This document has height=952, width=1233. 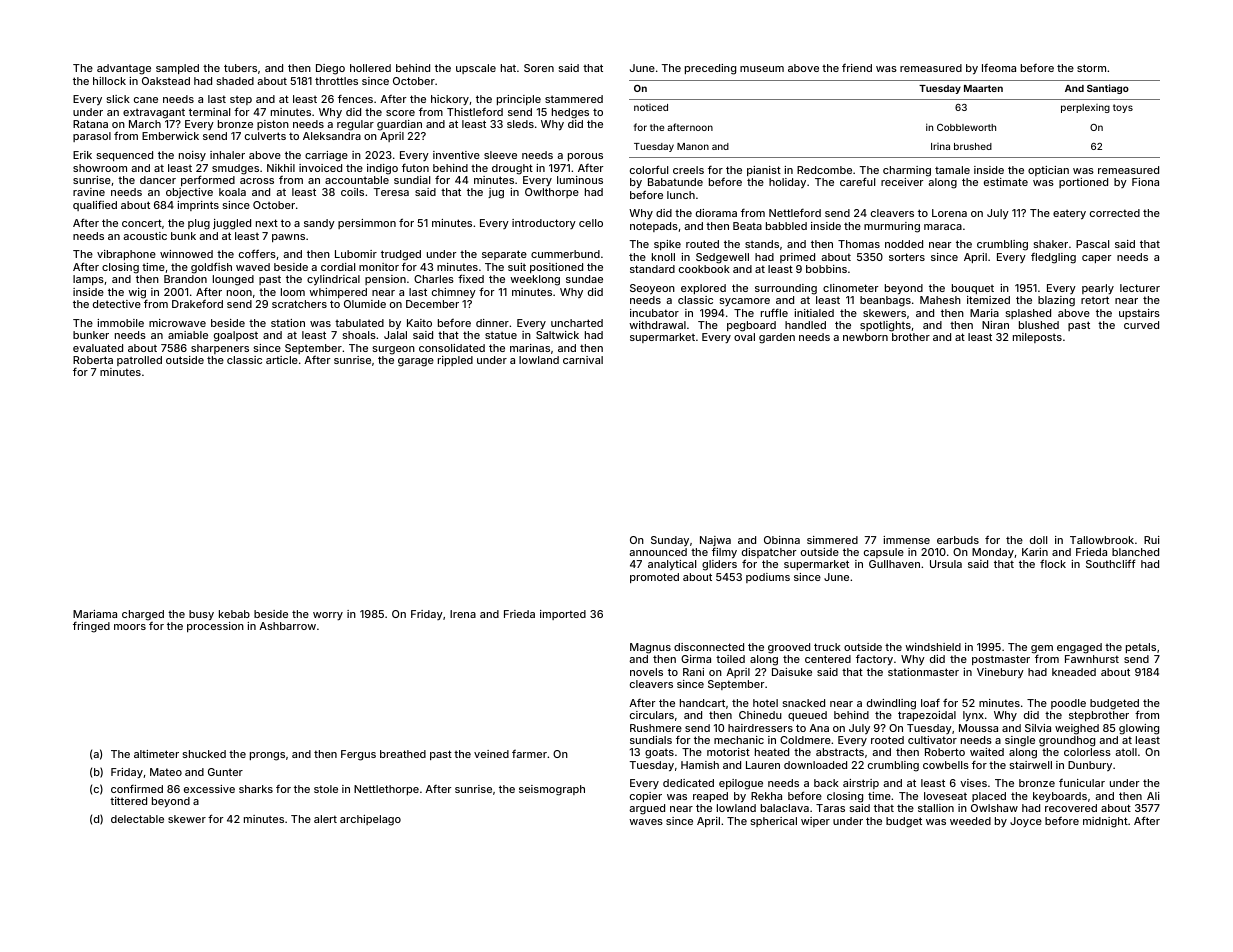 What do you see at coordinates (865, 337) in the document?
I see `newborn` at bounding box center [865, 337].
